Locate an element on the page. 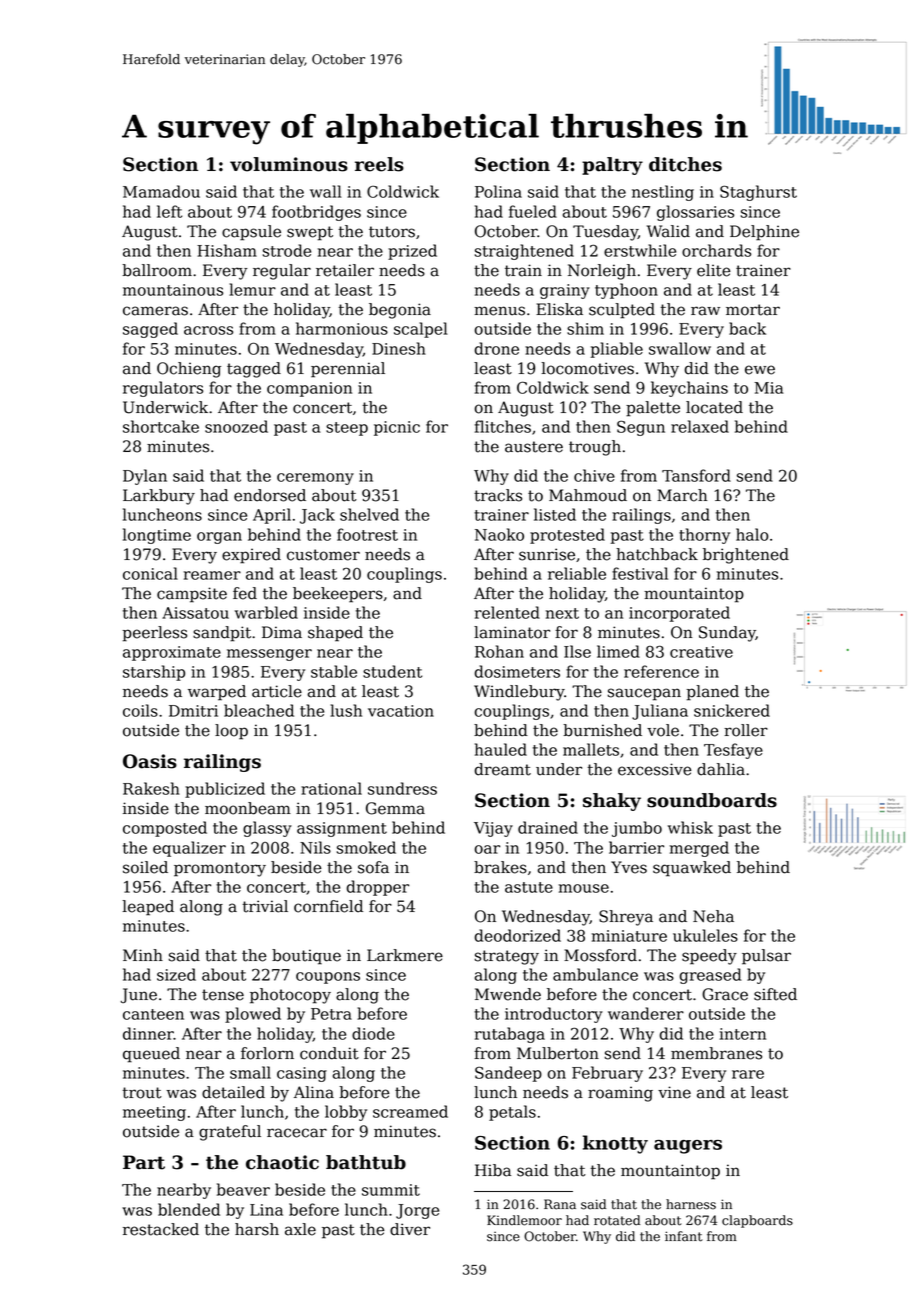  Kindlemoor is located at coordinates (524, 1220).
